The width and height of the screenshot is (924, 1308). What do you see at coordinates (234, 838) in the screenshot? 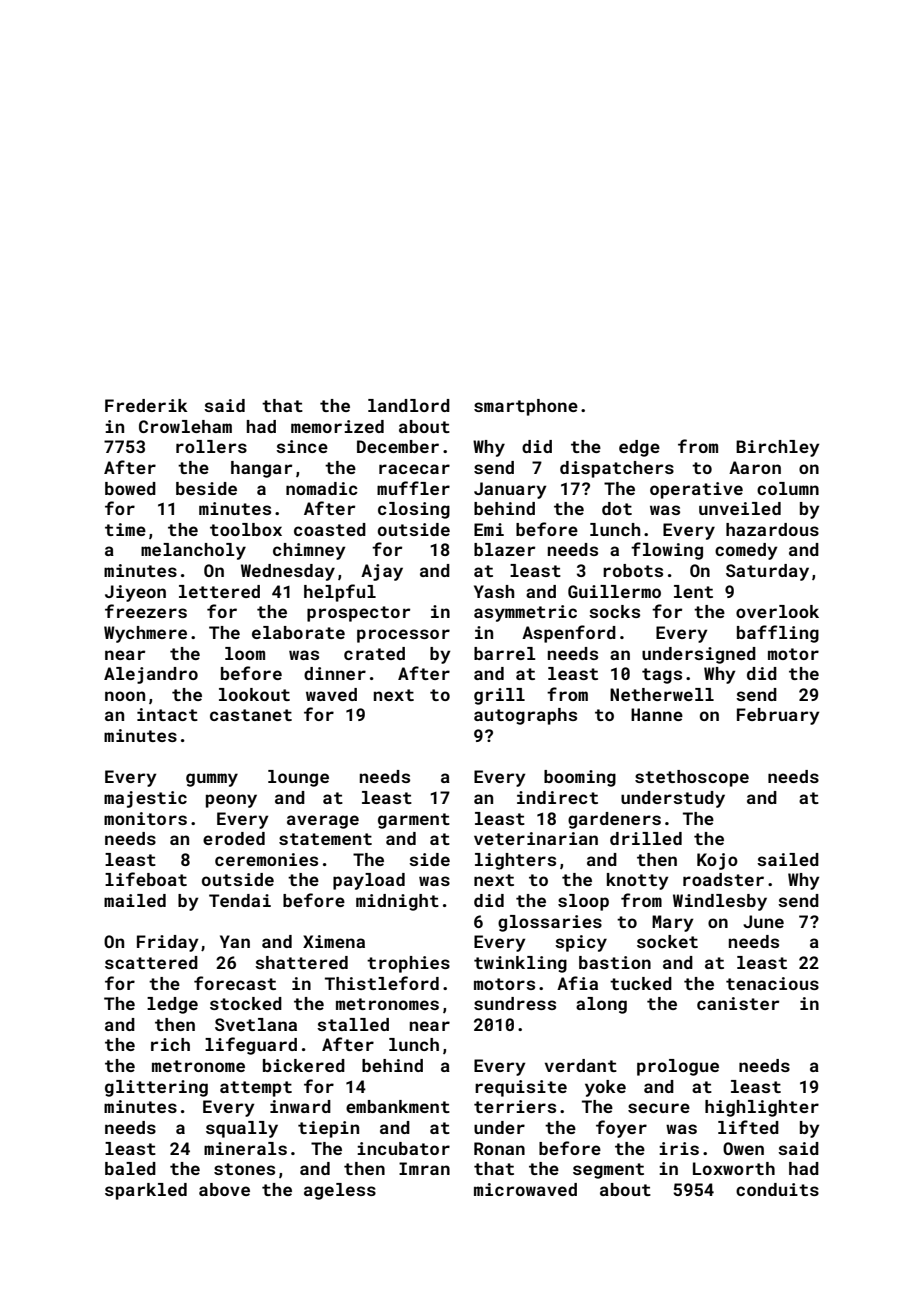
I see `eroded` at bounding box center [234, 838].
